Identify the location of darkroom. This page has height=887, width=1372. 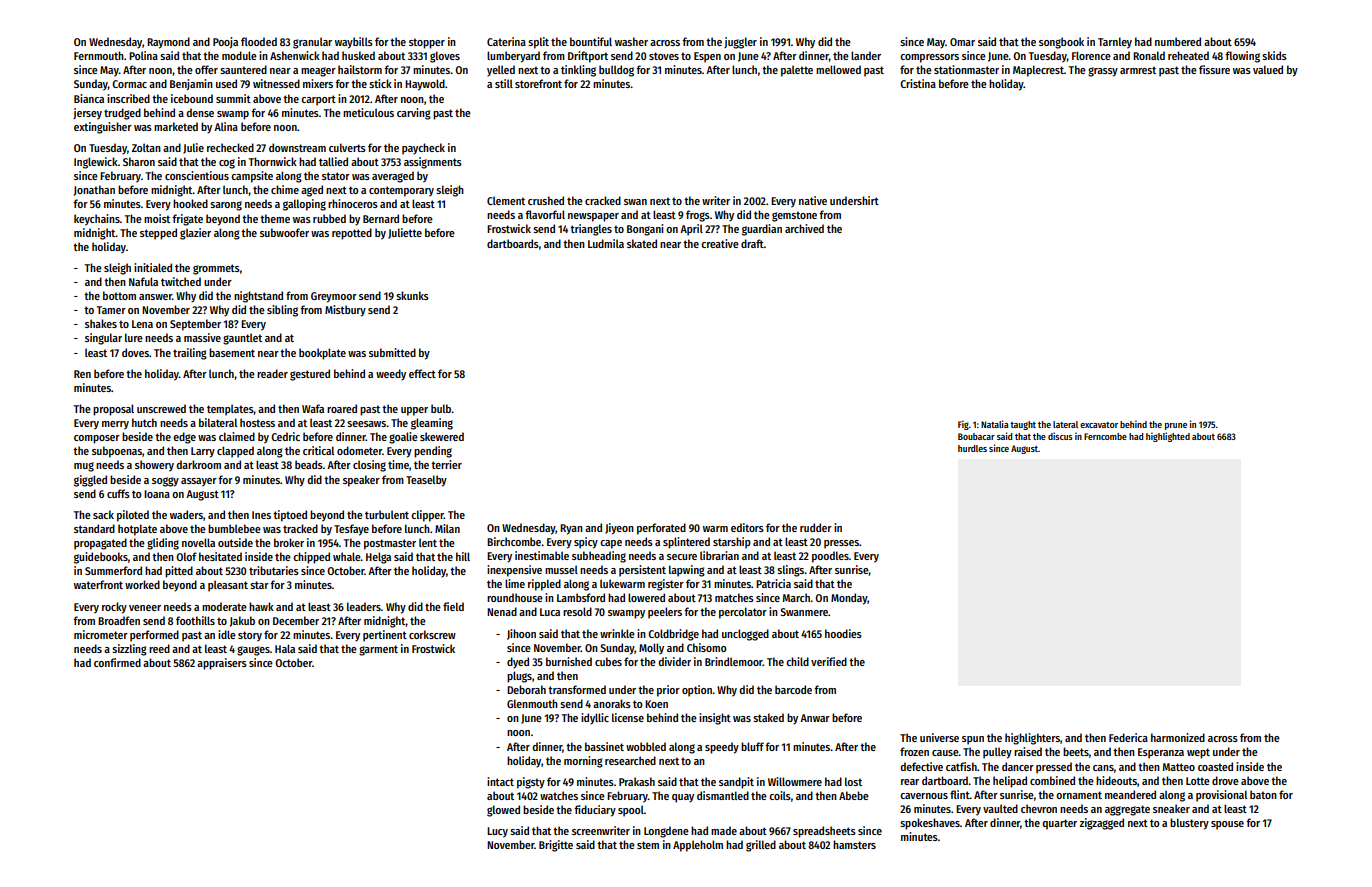
(198, 464).
